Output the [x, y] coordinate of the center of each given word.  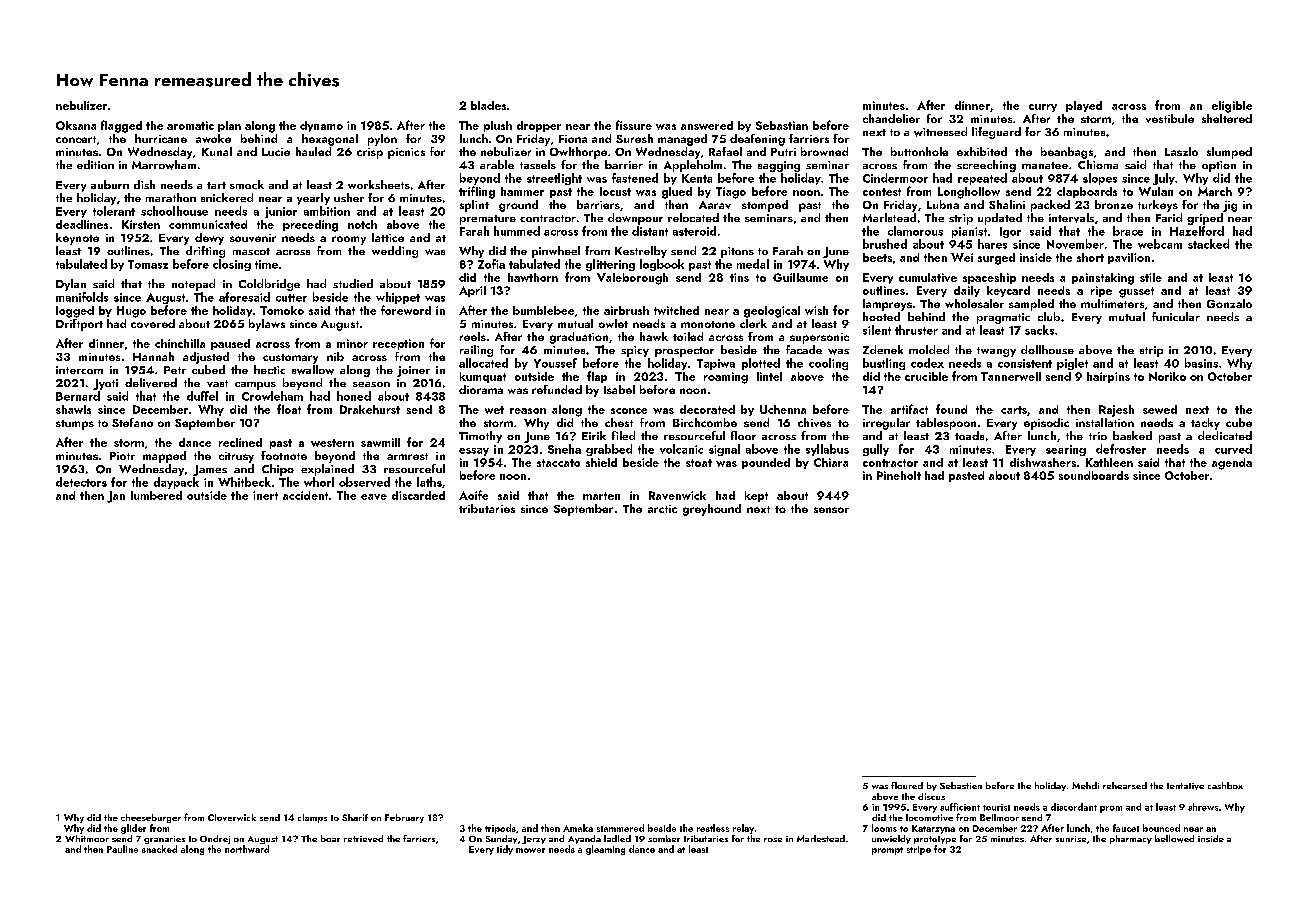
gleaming [605, 850]
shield [601, 462]
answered [707, 125]
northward [247, 849]
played [1084, 106]
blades [488, 105]
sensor [831, 510]
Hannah [153, 356]
